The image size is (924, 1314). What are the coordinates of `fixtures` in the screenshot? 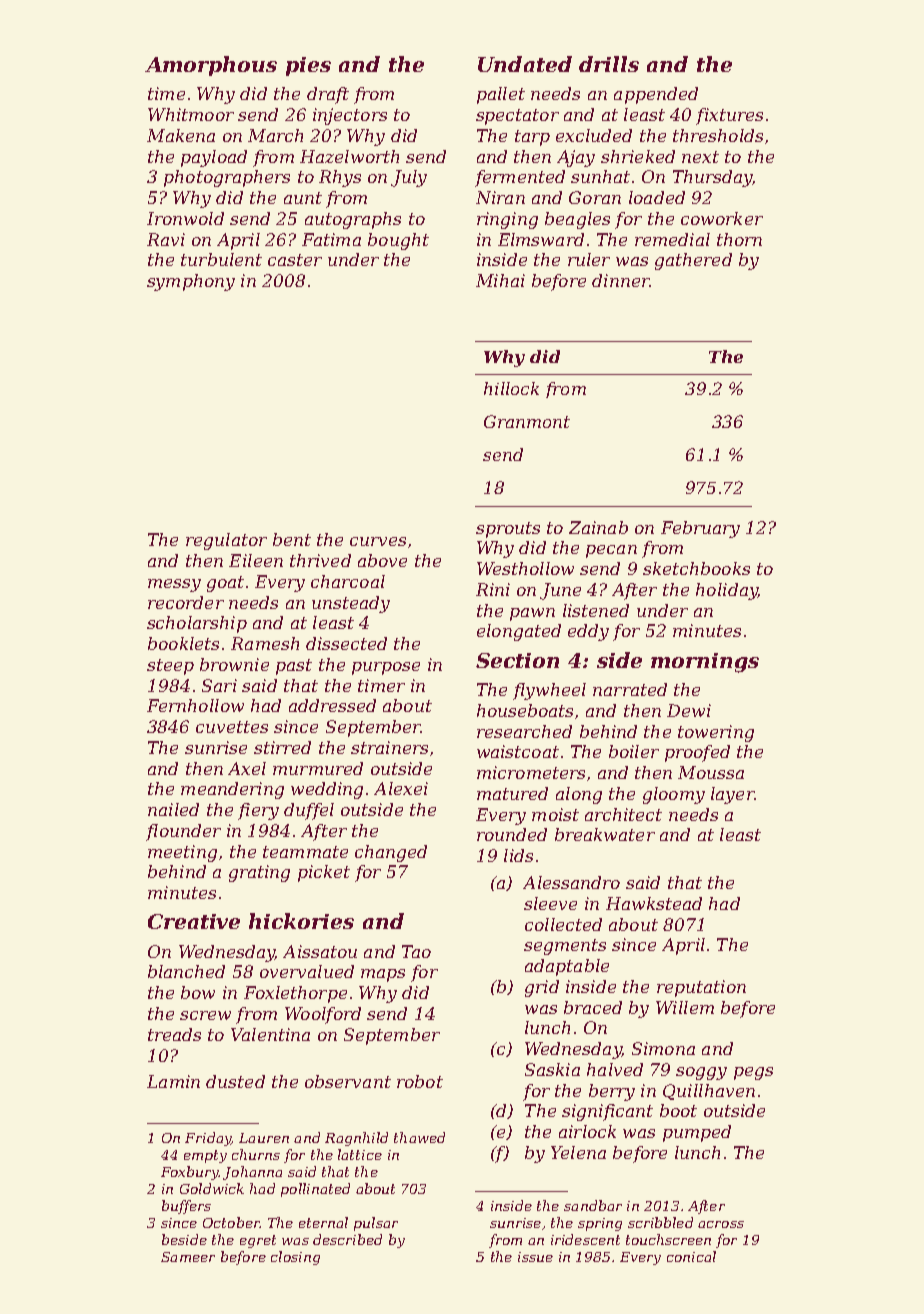 It's located at (729, 116).
